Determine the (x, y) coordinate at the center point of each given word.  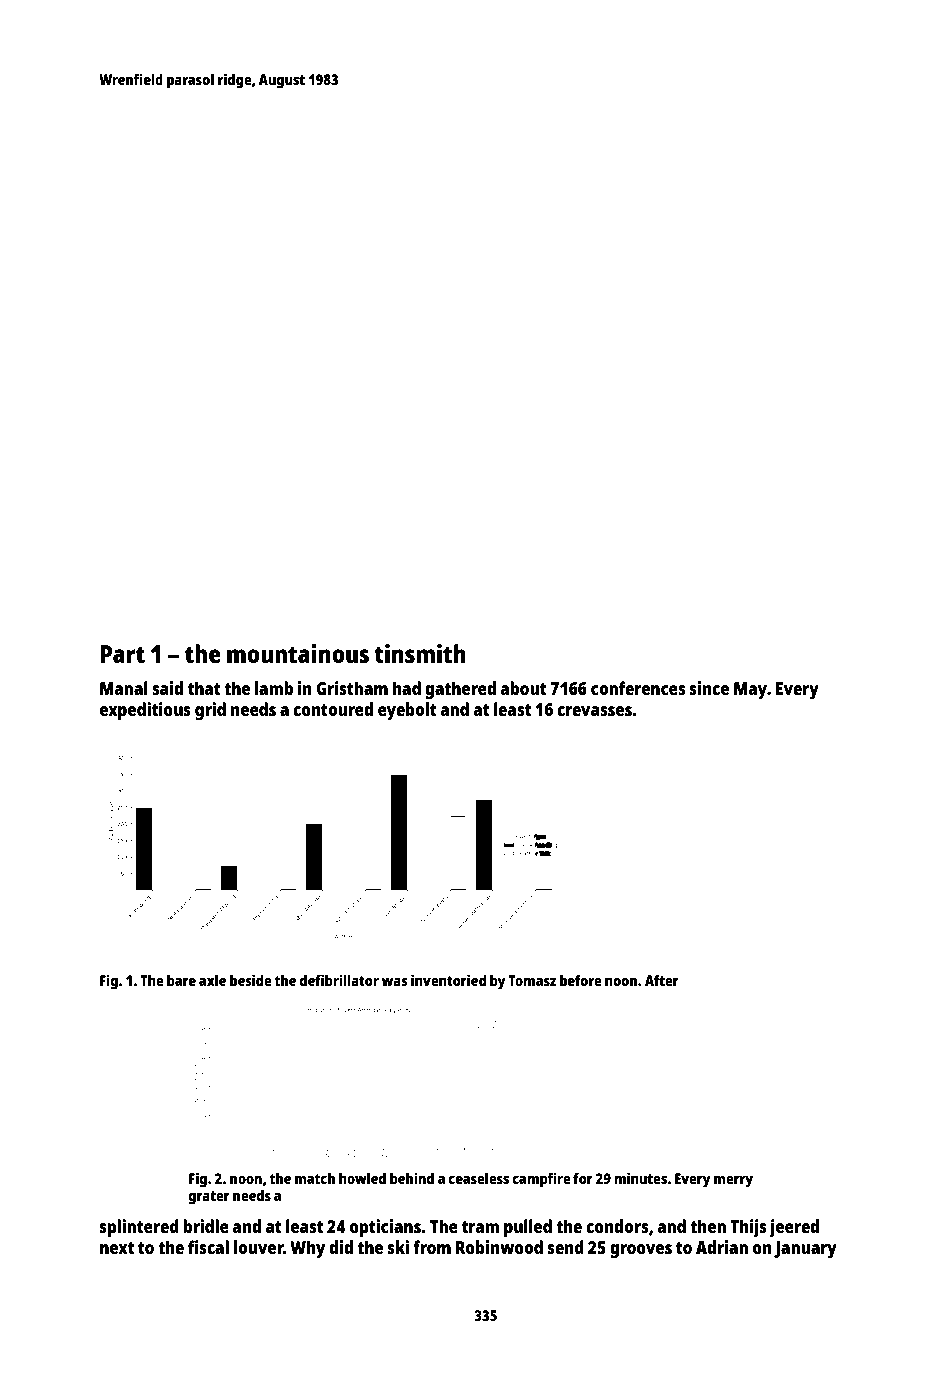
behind (412, 1178)
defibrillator (339, 980)
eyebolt (407, 711)
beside (251, 980)
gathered (460, 690)
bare (181, 980)
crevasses (594, 711)
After (662, 980)
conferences (638, 688)
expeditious (145, 711)
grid (210, 711)
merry (733, 1182)
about (523, 688)
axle (212, 980)
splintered (139, 1228)
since (709, 688)
